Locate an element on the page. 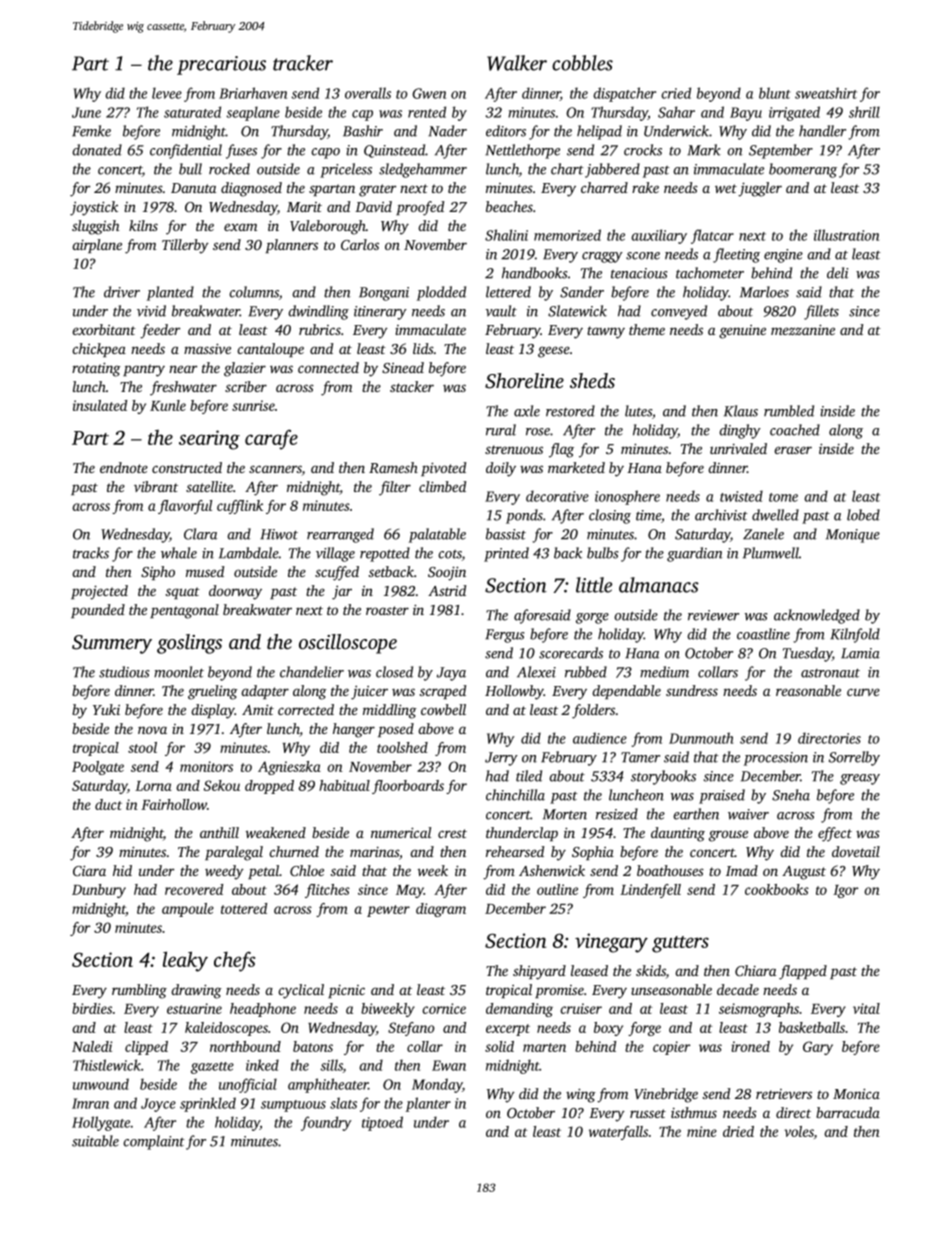 The height and width of the document is (1233, 952). weedy is located at coordinates (224, 872).
